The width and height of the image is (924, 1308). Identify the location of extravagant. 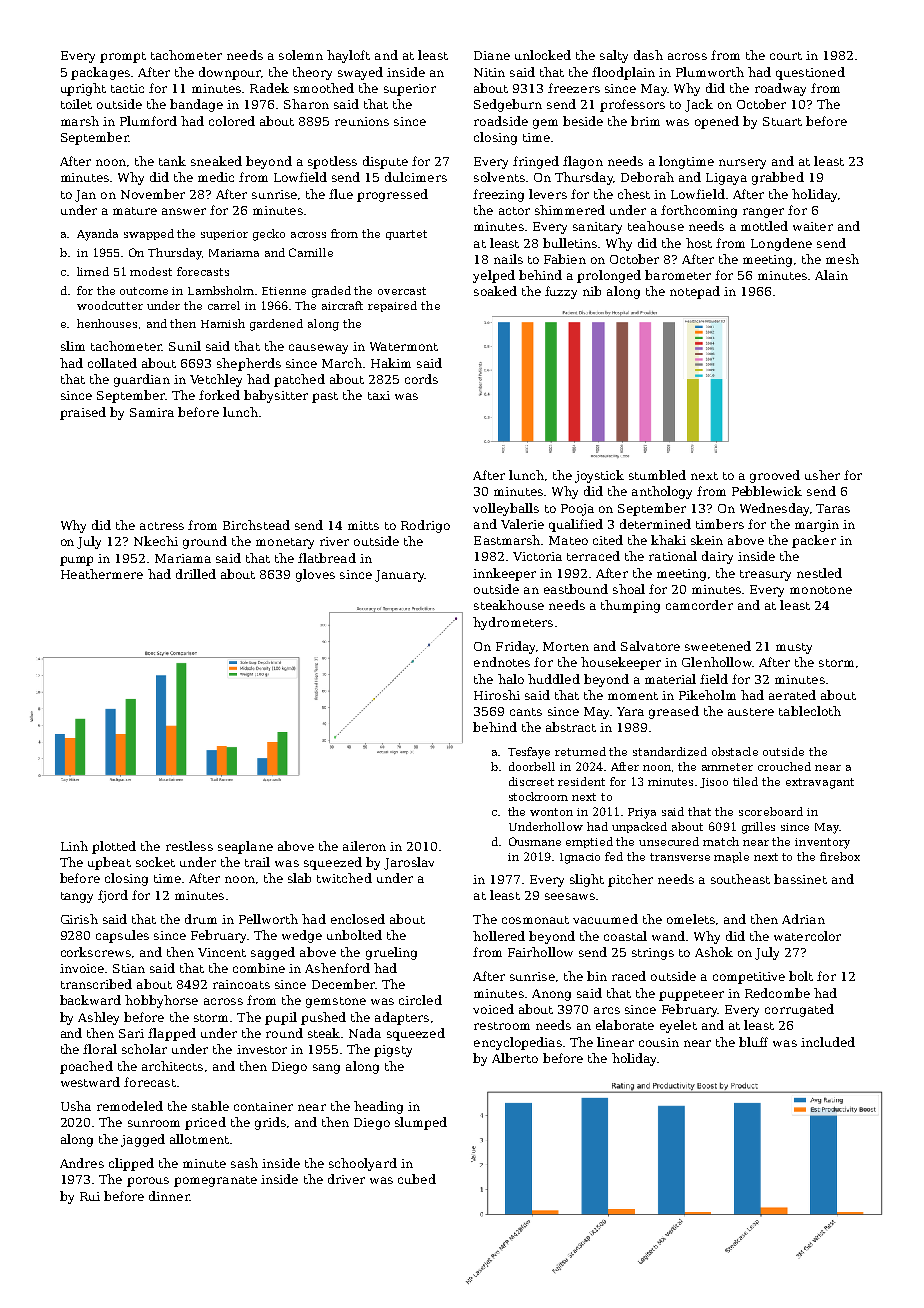
(820, 783).
